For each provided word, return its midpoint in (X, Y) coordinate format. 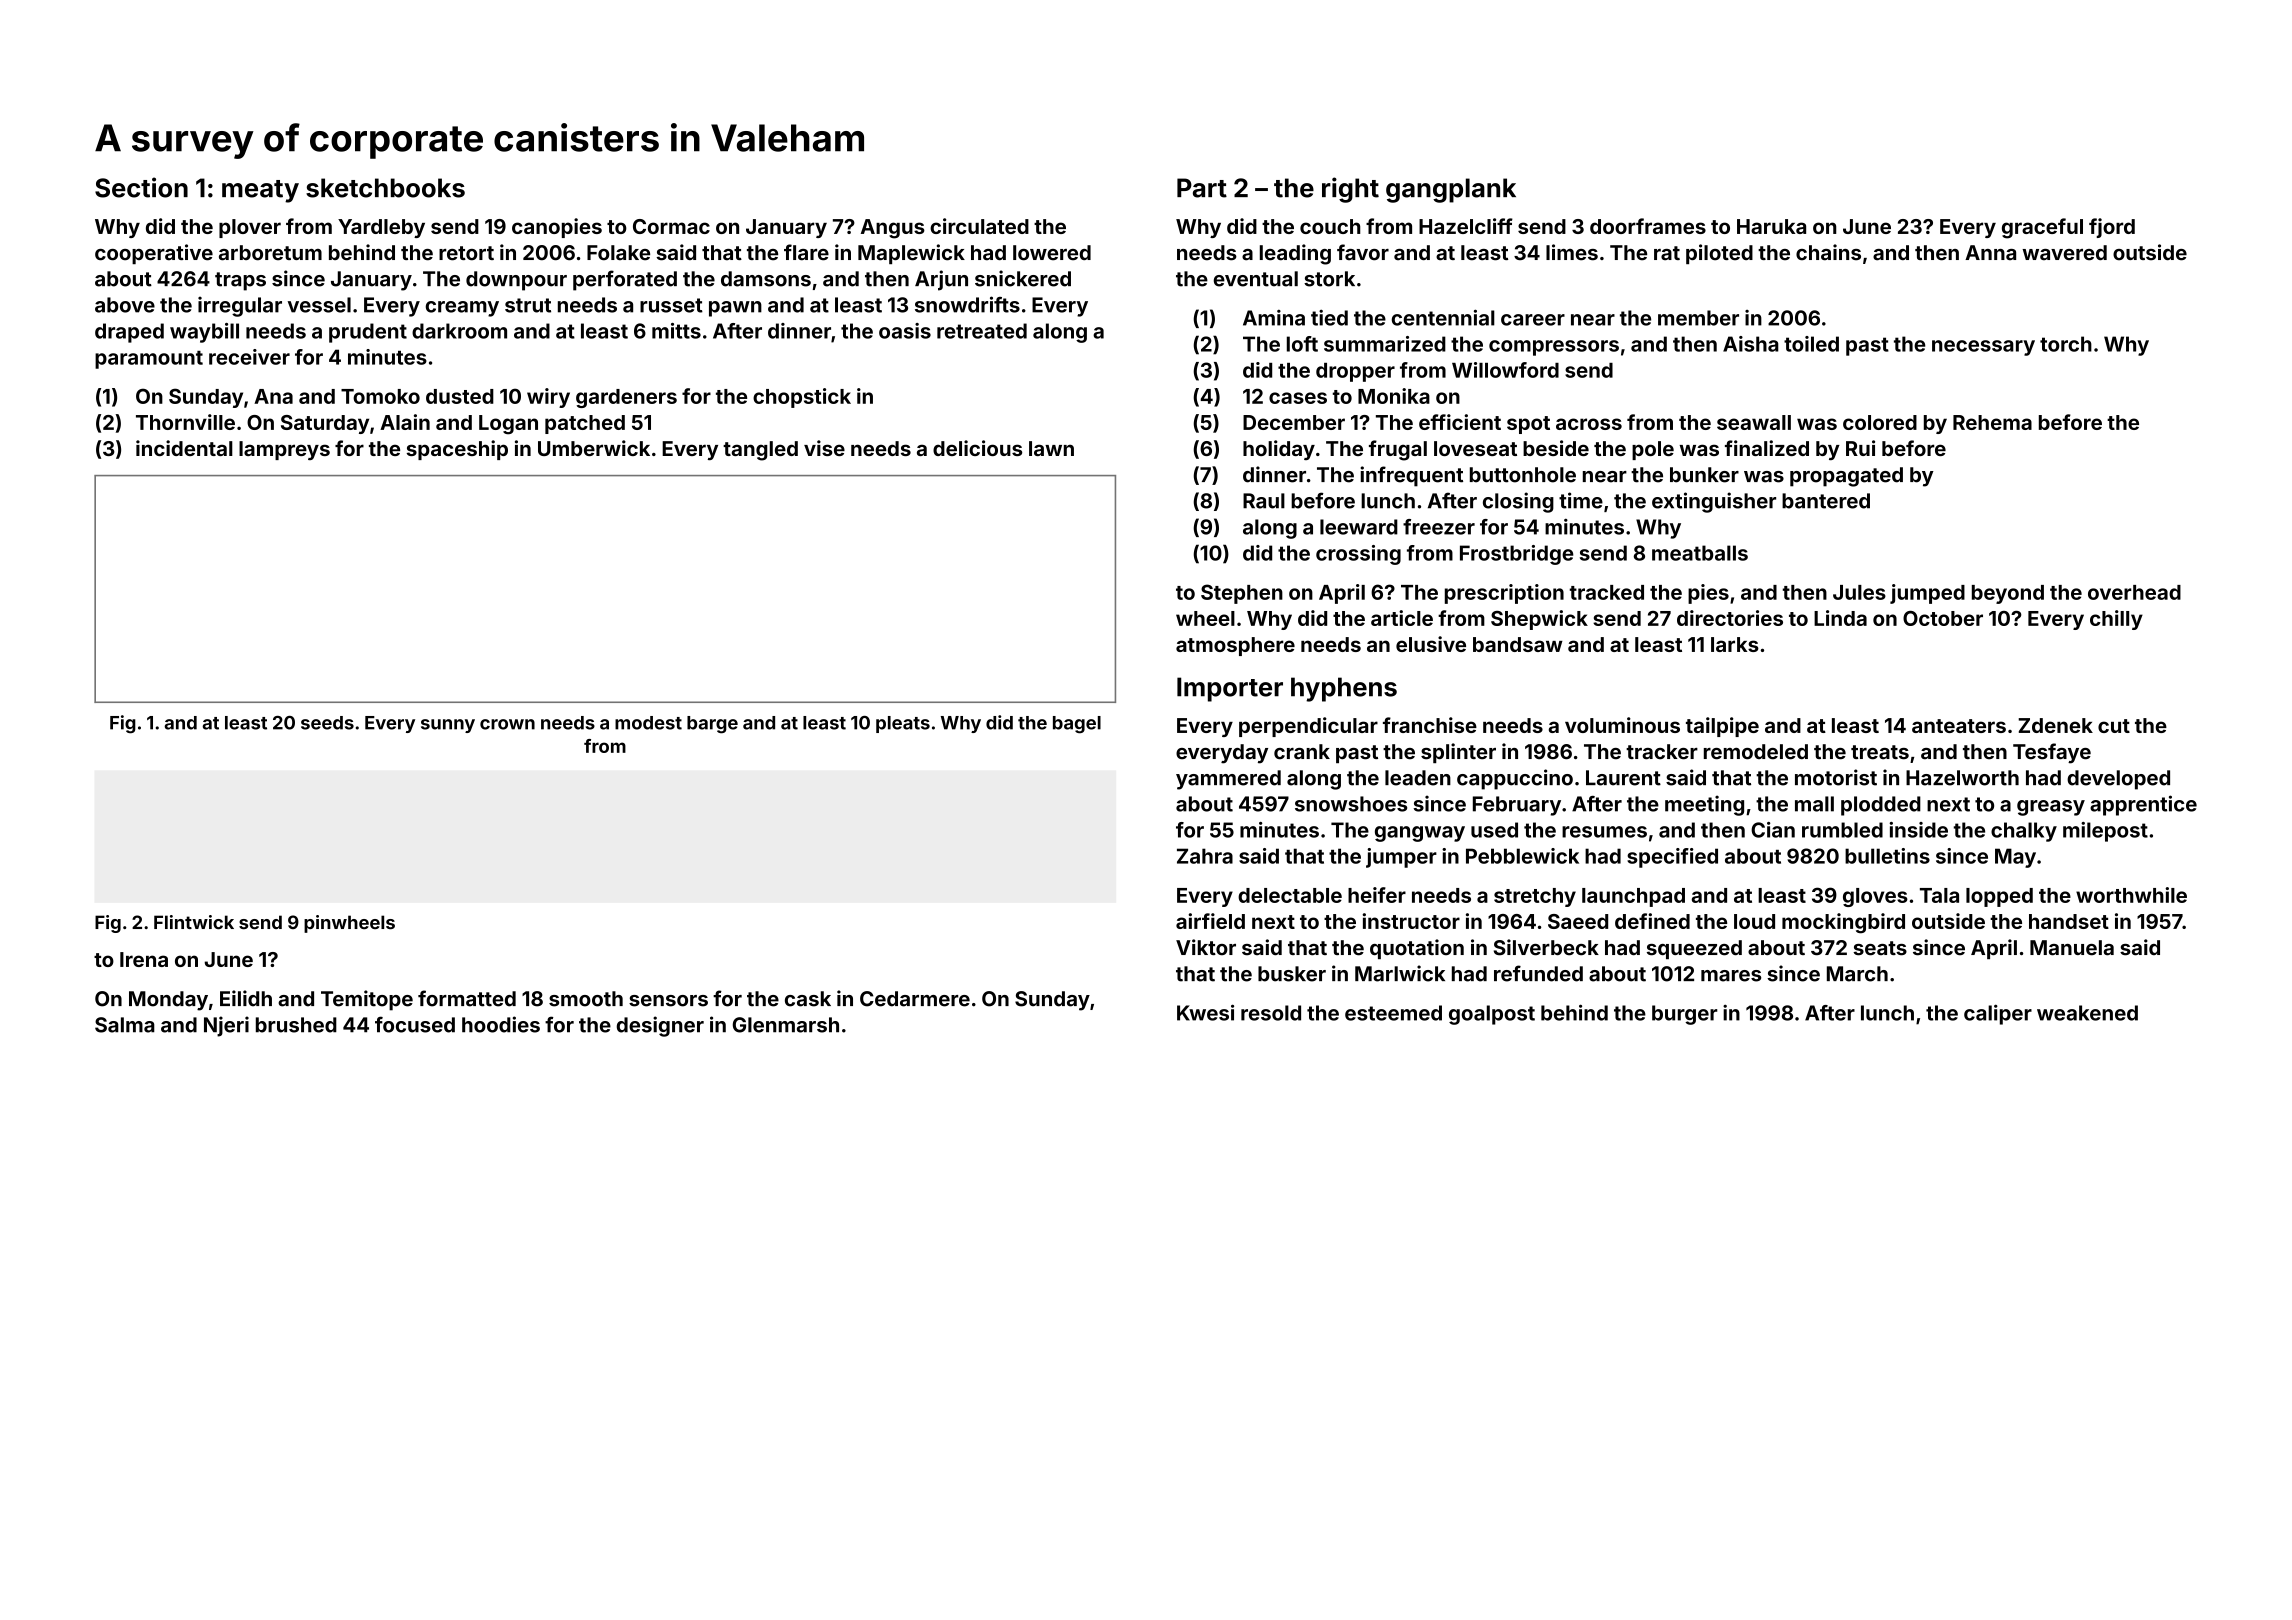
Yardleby (381, 228)
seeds (327, 723)
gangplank (1451, 190)
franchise (1430, 725)
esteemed (1393, 1013)
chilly (2116, 620)
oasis (905, 331)
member (1698, 318)
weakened (2087, 1013)
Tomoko (380, 396)
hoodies (501, 1024)
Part (1202, 188)
